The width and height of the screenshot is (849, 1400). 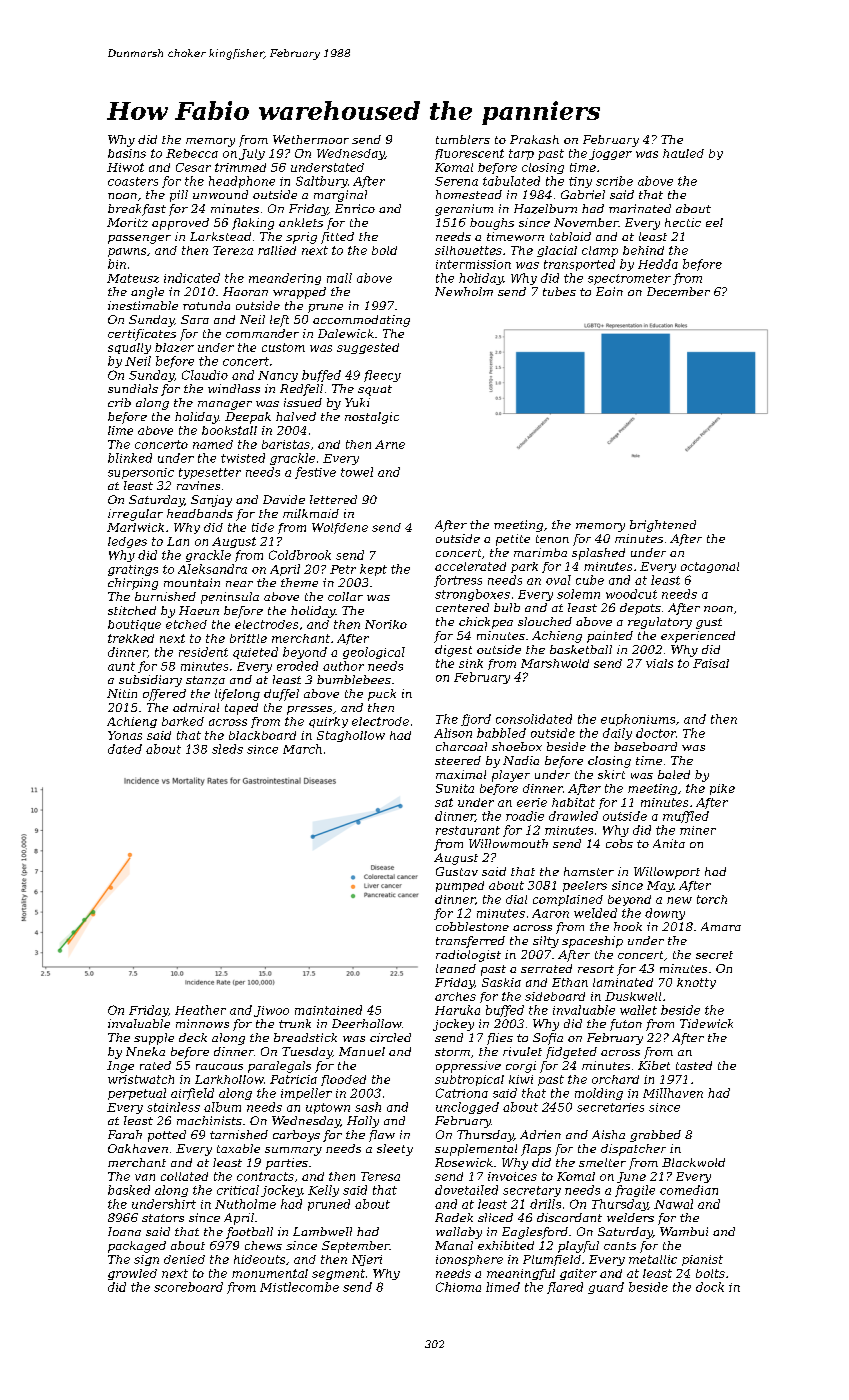 What do you see at coordinates (468, 830) in the screenshot?
I see `restaurant` at bounding box center [468, 830].
